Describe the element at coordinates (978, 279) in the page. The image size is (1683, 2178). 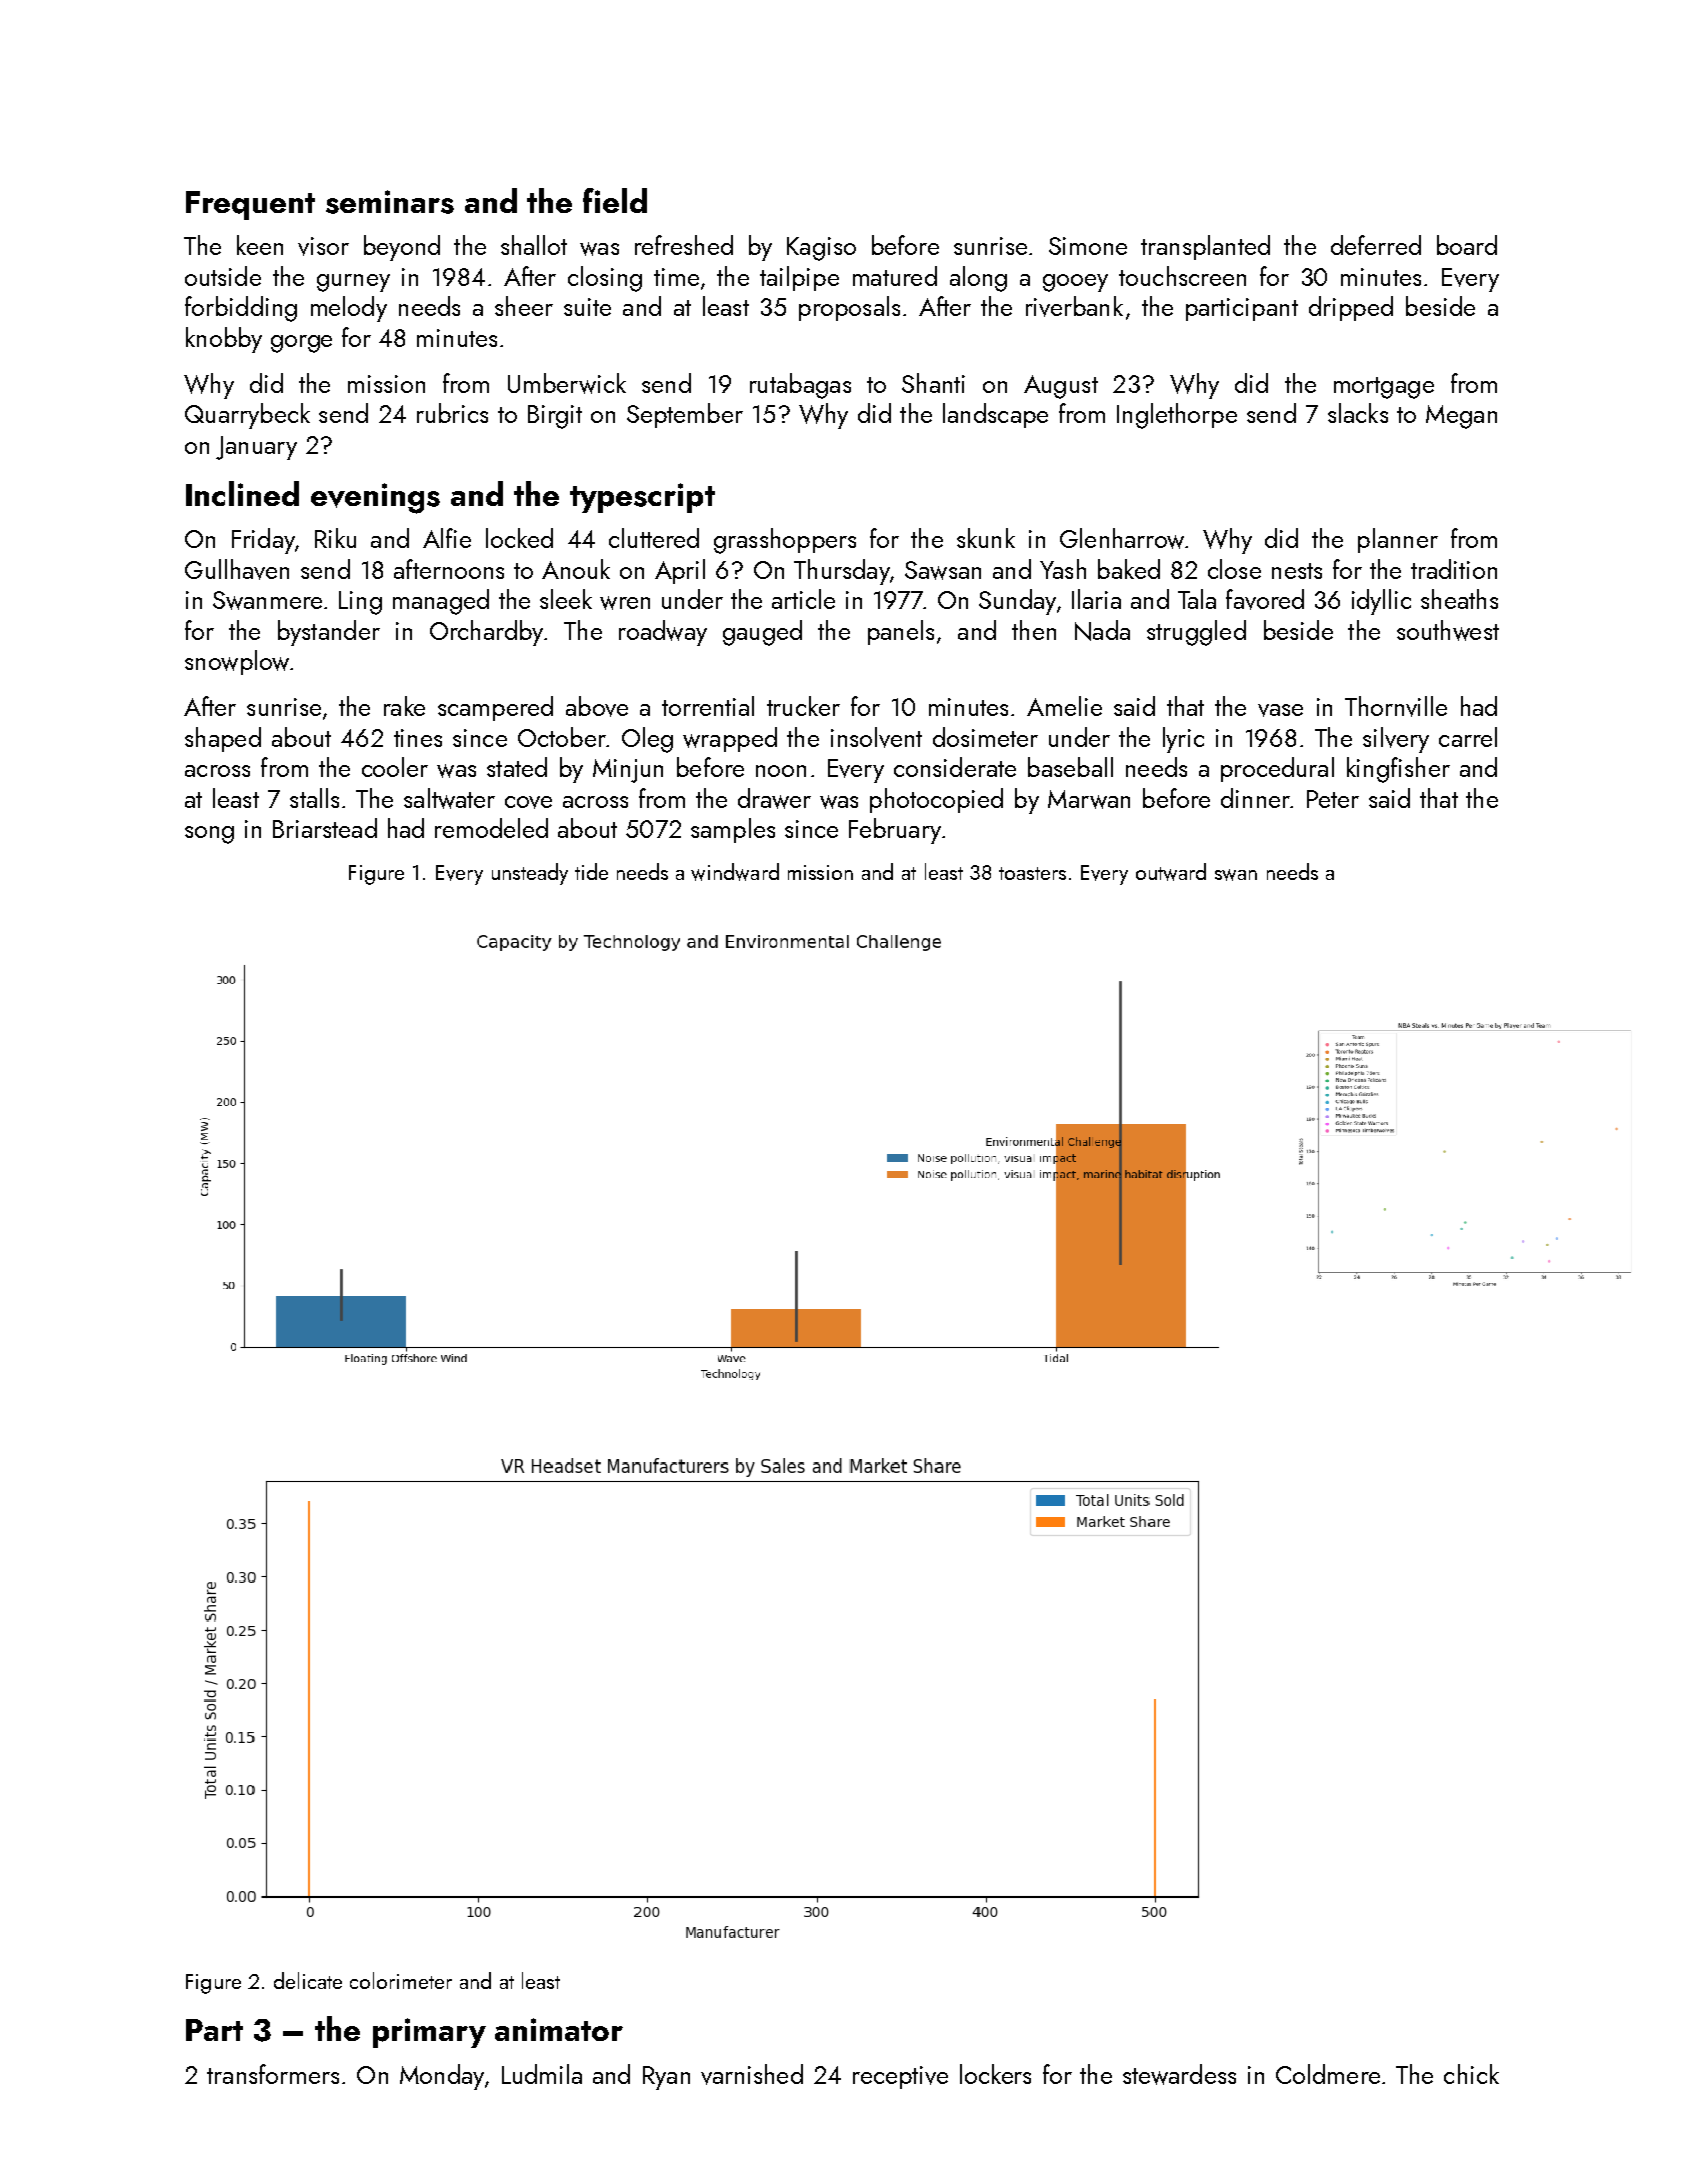
I see `along` at that location.
